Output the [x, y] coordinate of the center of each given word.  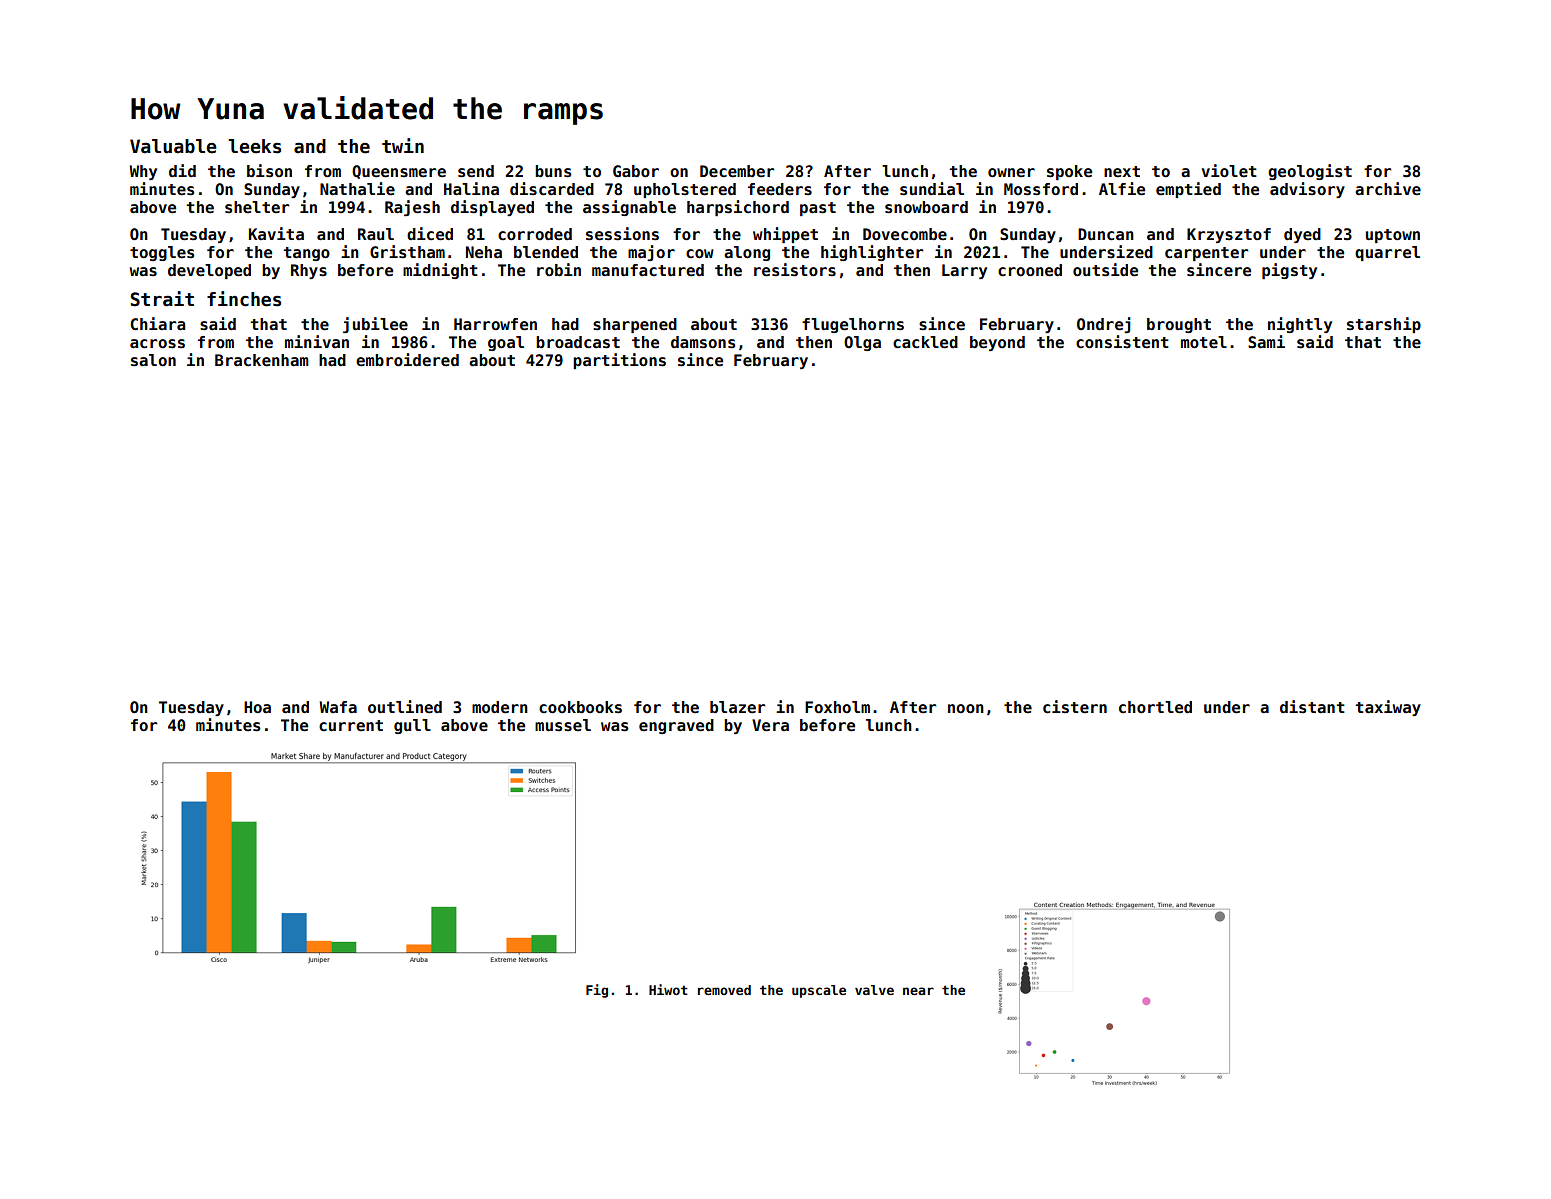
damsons [703, 342]
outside [1105, 270]
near [918, 991]
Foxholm [837, 707]
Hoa [257, 707]
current [351, 726]
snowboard [926, 207]
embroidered [407, 360]
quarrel [1387, 253]
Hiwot [668, 989]
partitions [619, 361]
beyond [997, 343]
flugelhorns [853, 325]
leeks [254, 146]
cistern [1075, 707]
